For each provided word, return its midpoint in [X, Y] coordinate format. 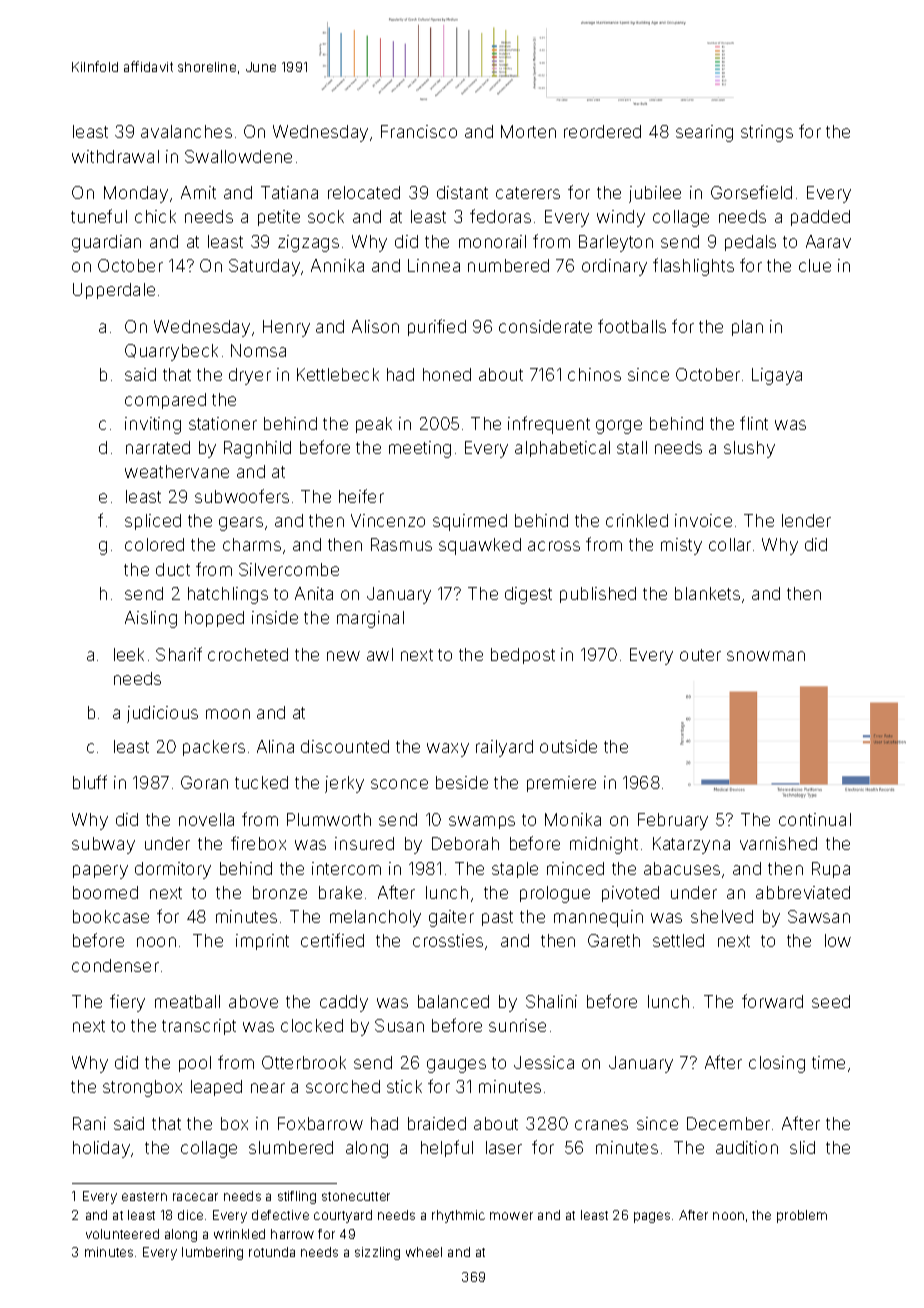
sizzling [377, 1253]
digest [528, 595]
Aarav [828, 241]
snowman [766, 656]
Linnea [434, 265]
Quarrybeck [171, 352]
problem [802, 1216]
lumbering [212, 1253]
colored [154, 544]
